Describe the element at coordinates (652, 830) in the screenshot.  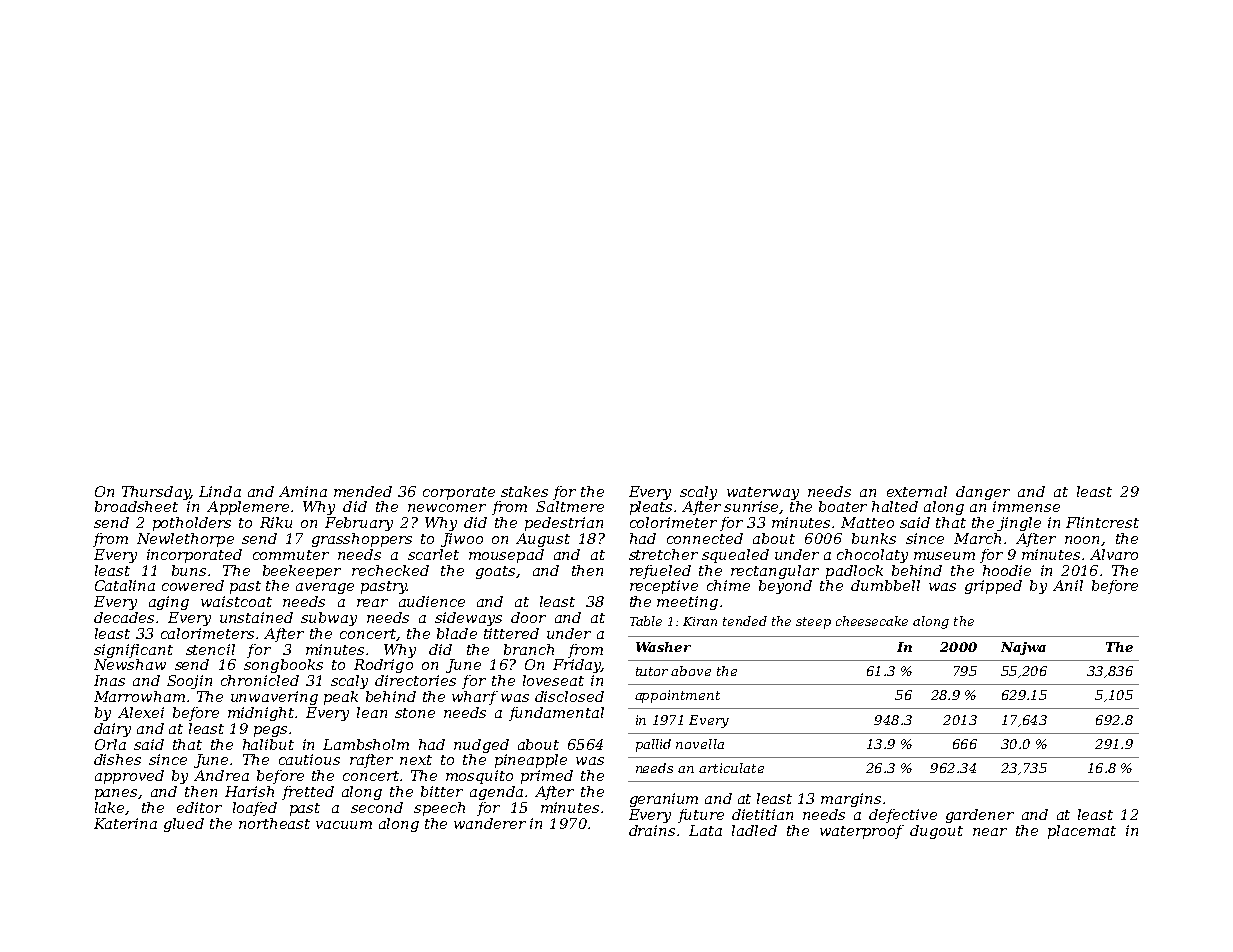
I see `drains` at that location.
